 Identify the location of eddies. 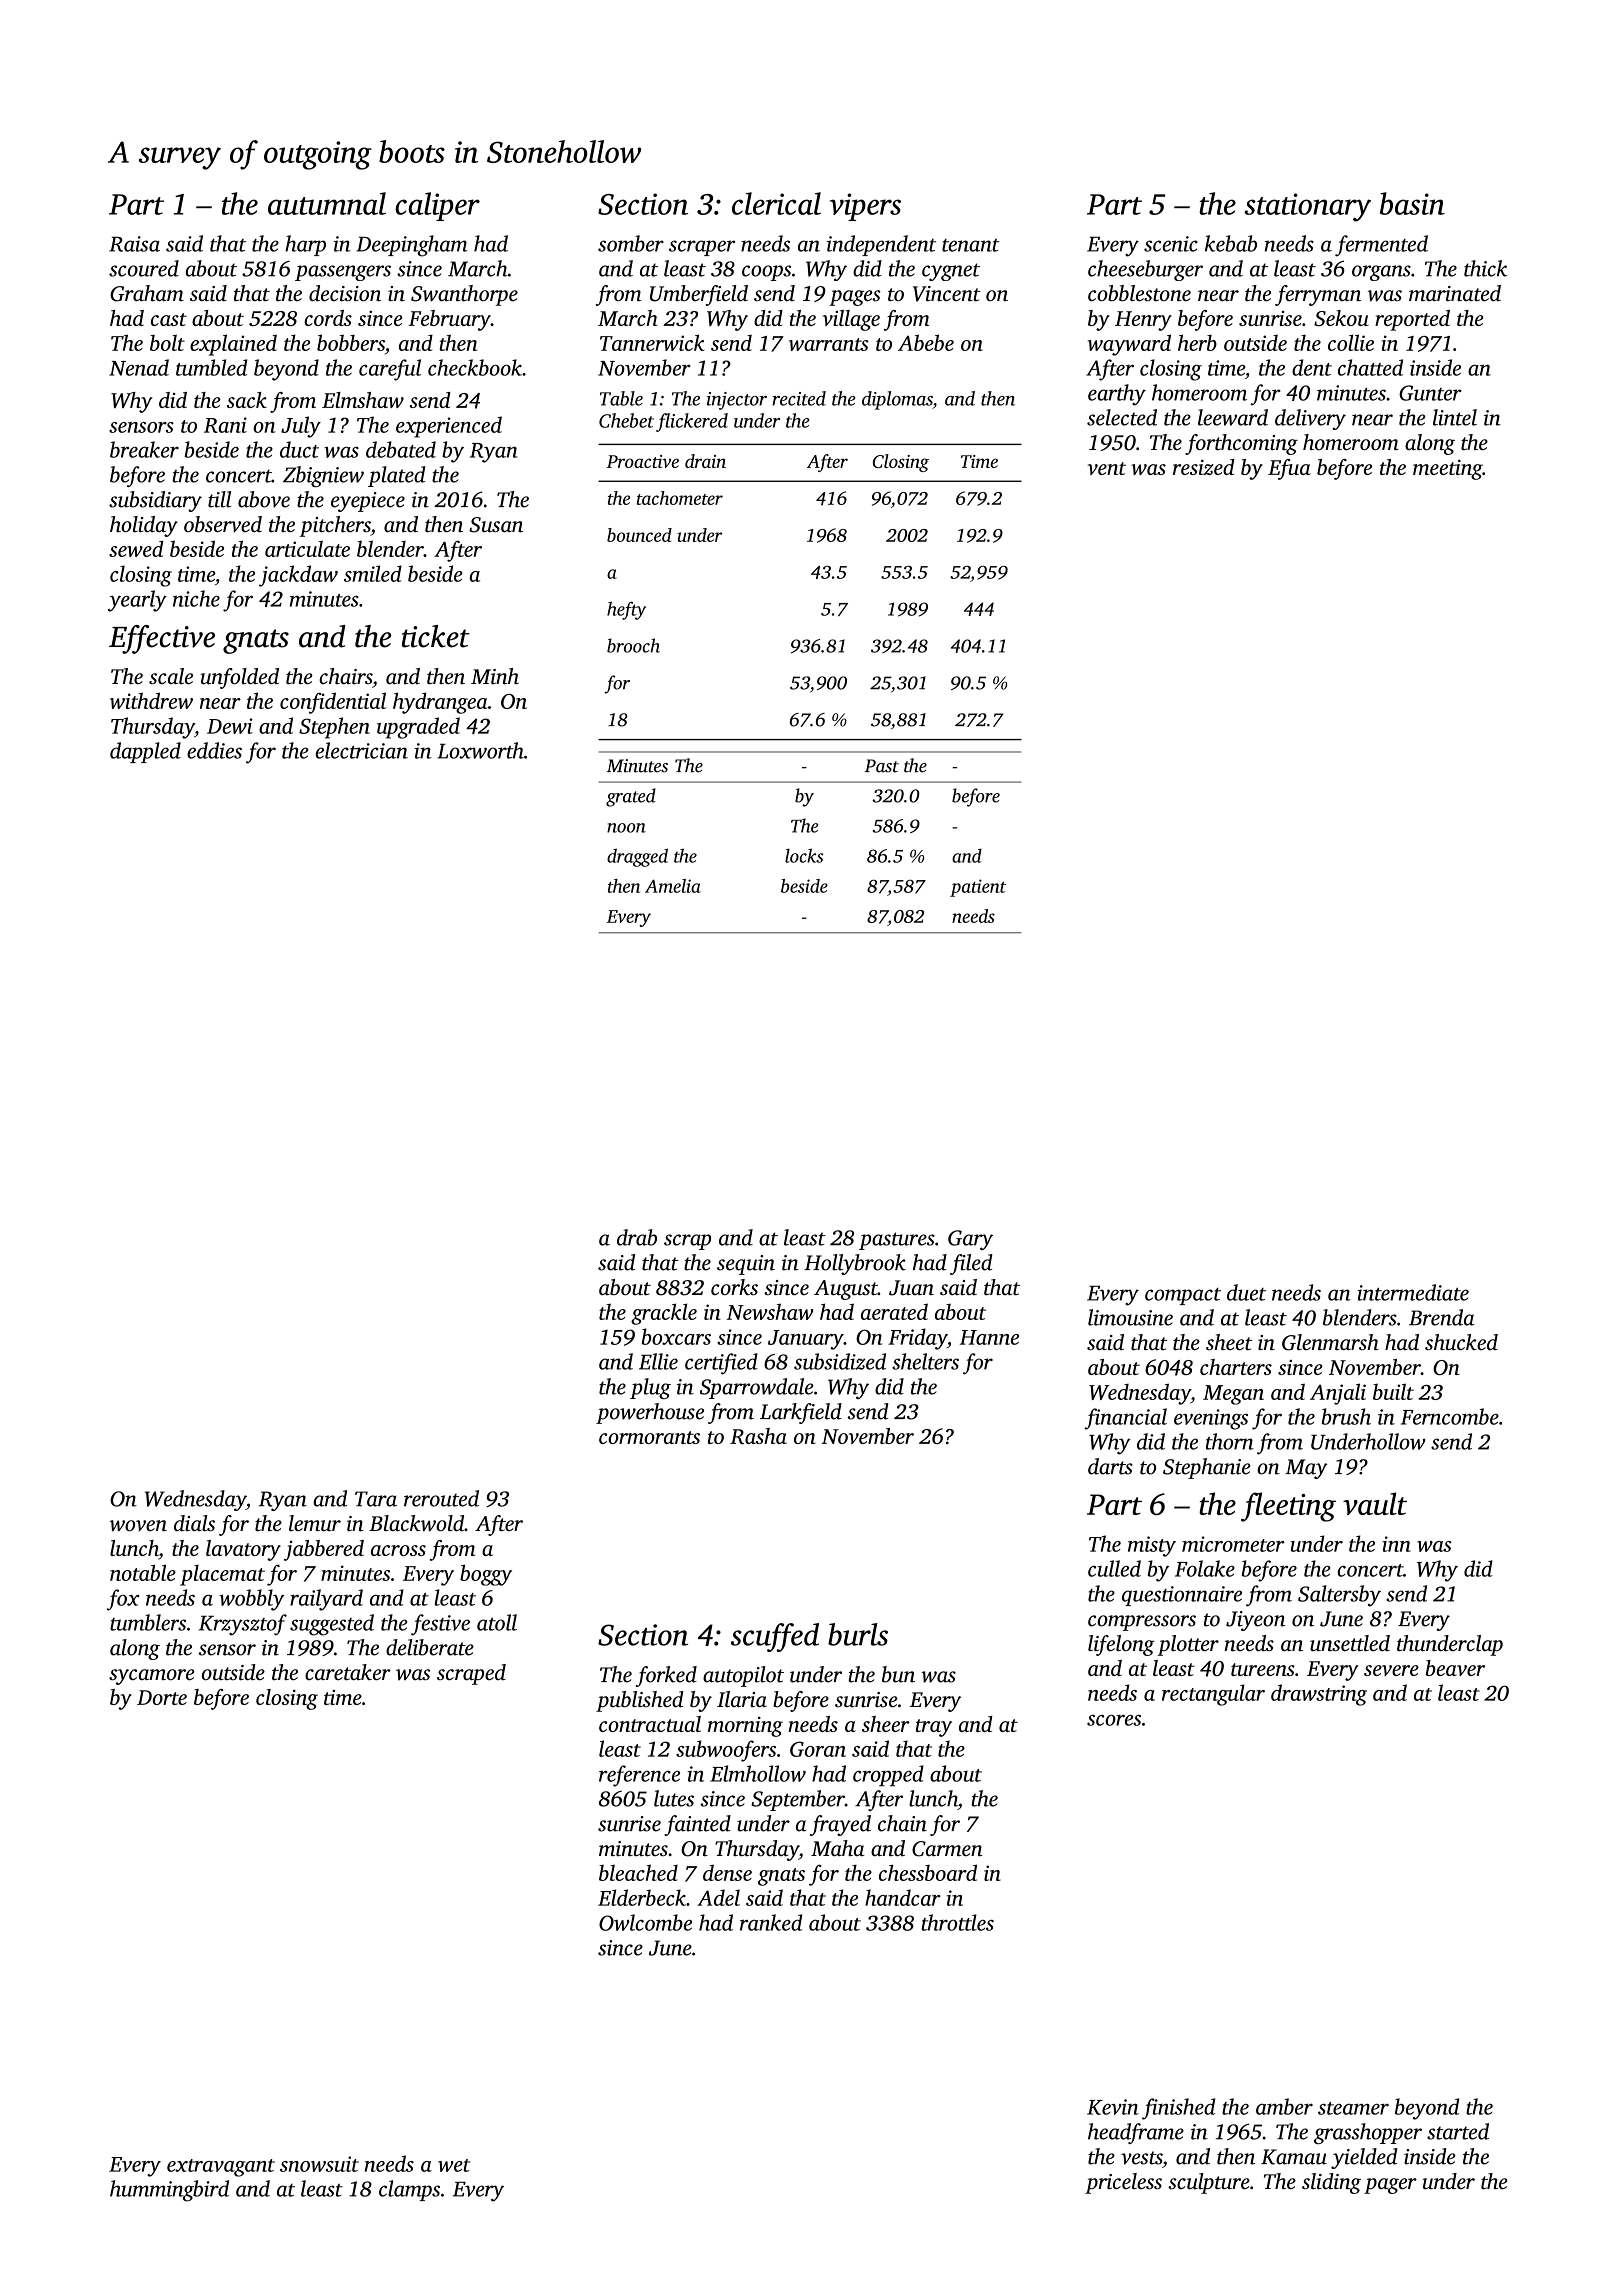
(214, 750).
